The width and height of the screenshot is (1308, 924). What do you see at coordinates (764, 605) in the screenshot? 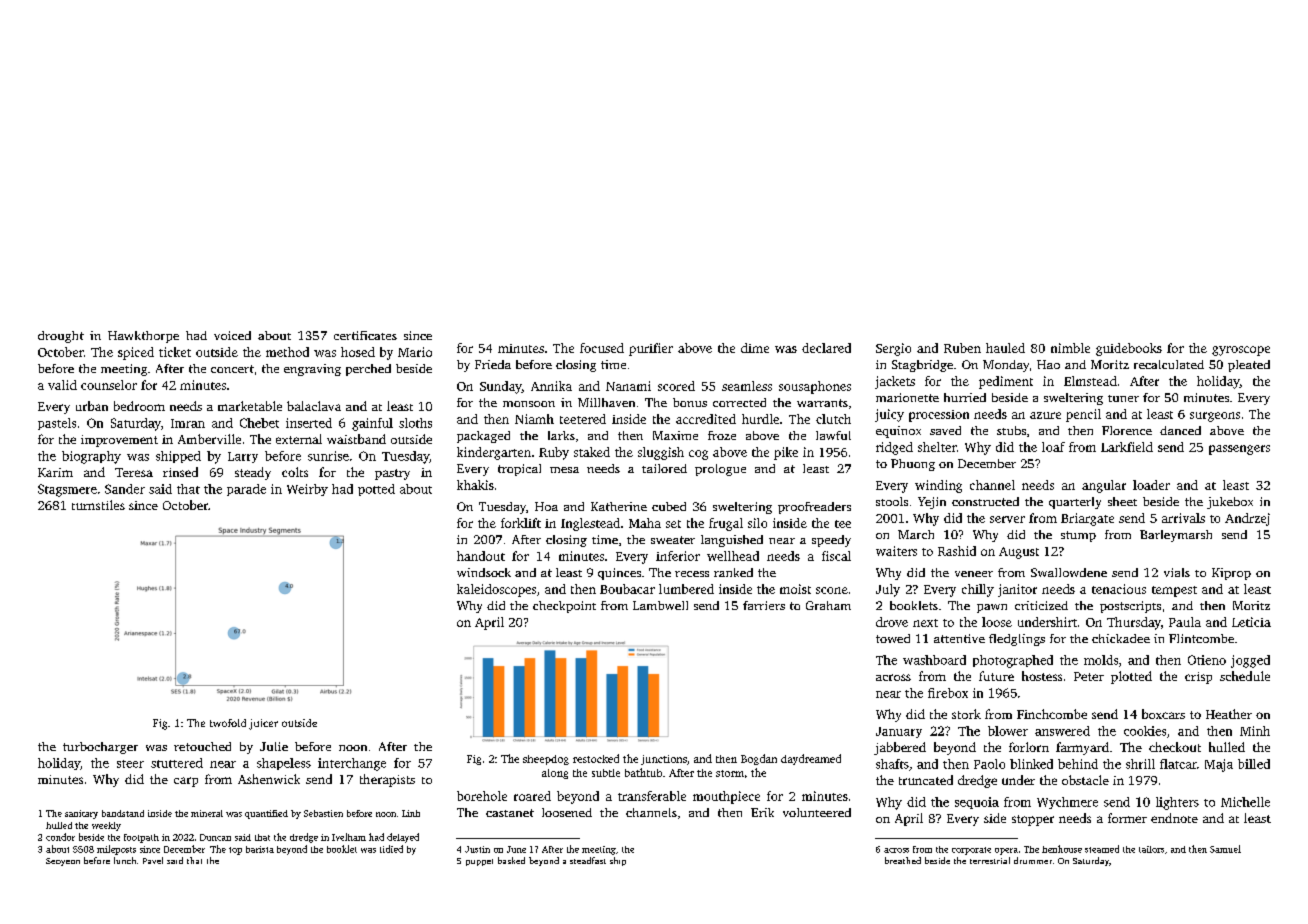
I see `farriers` at bounding box center [764, 605].
